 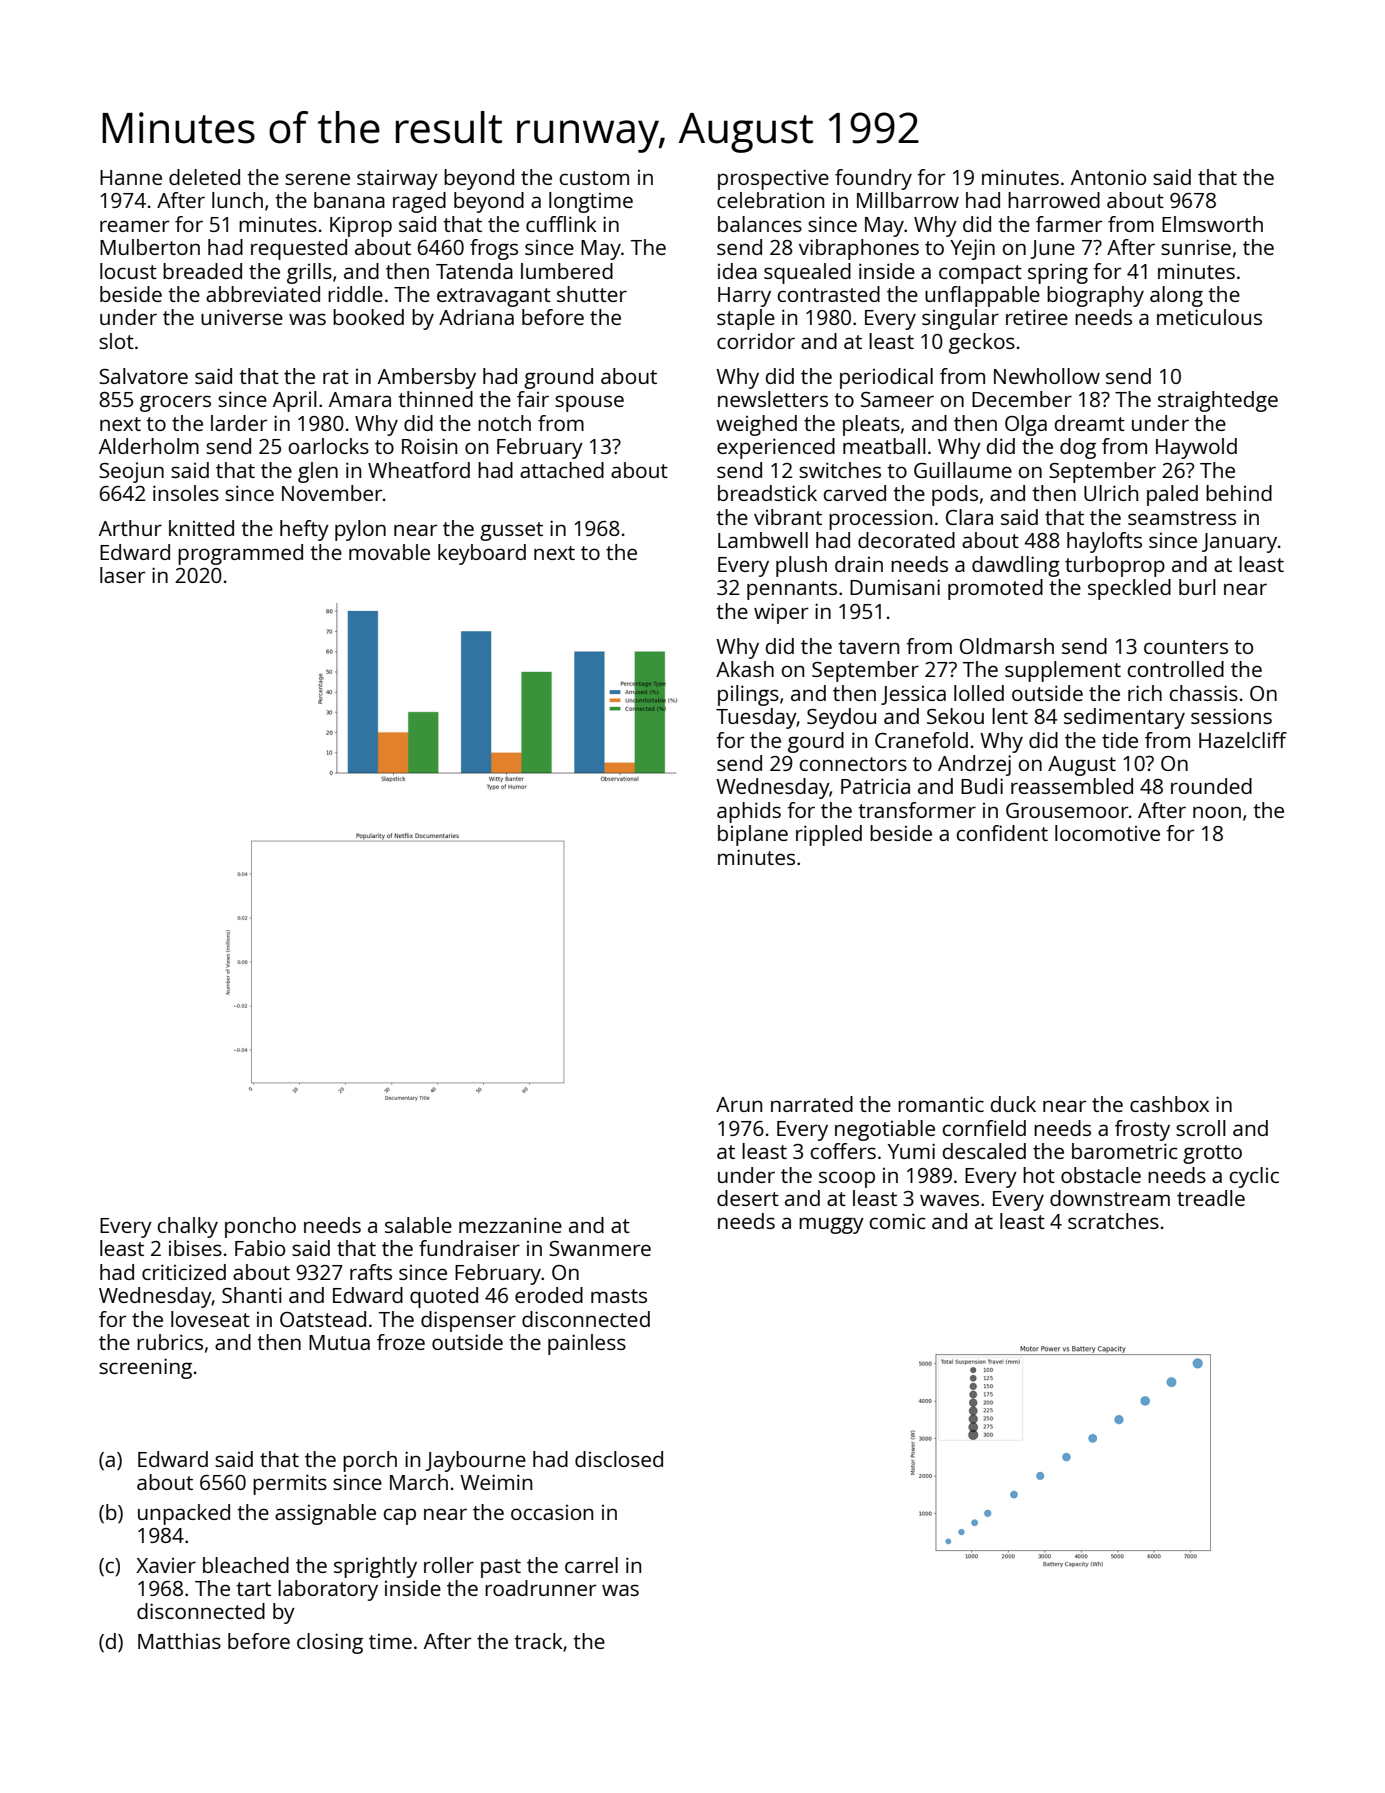 I want to click on screening, so click(x=145, y=1368).
